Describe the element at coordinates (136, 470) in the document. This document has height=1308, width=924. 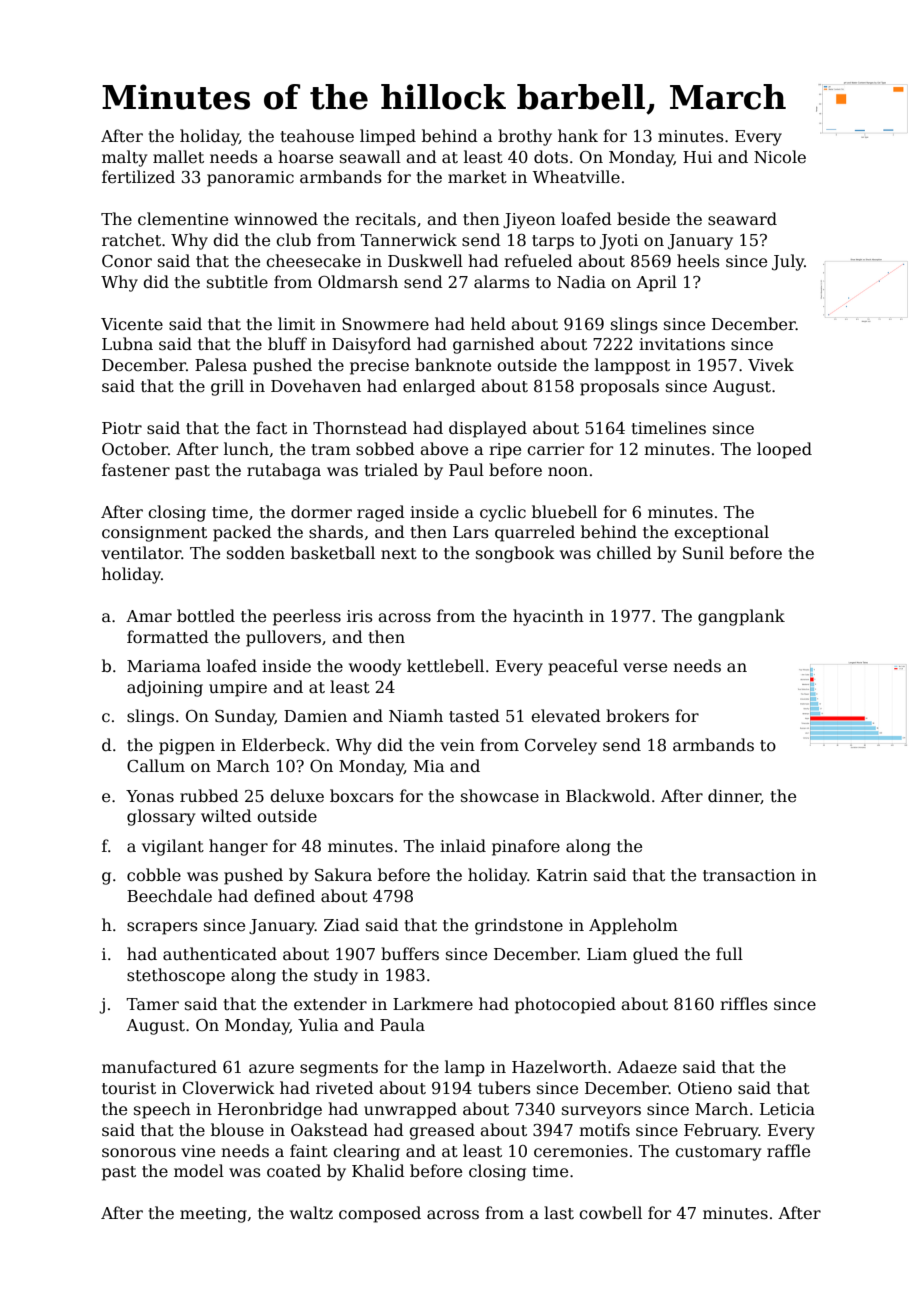
I see `fastener` at that location.
